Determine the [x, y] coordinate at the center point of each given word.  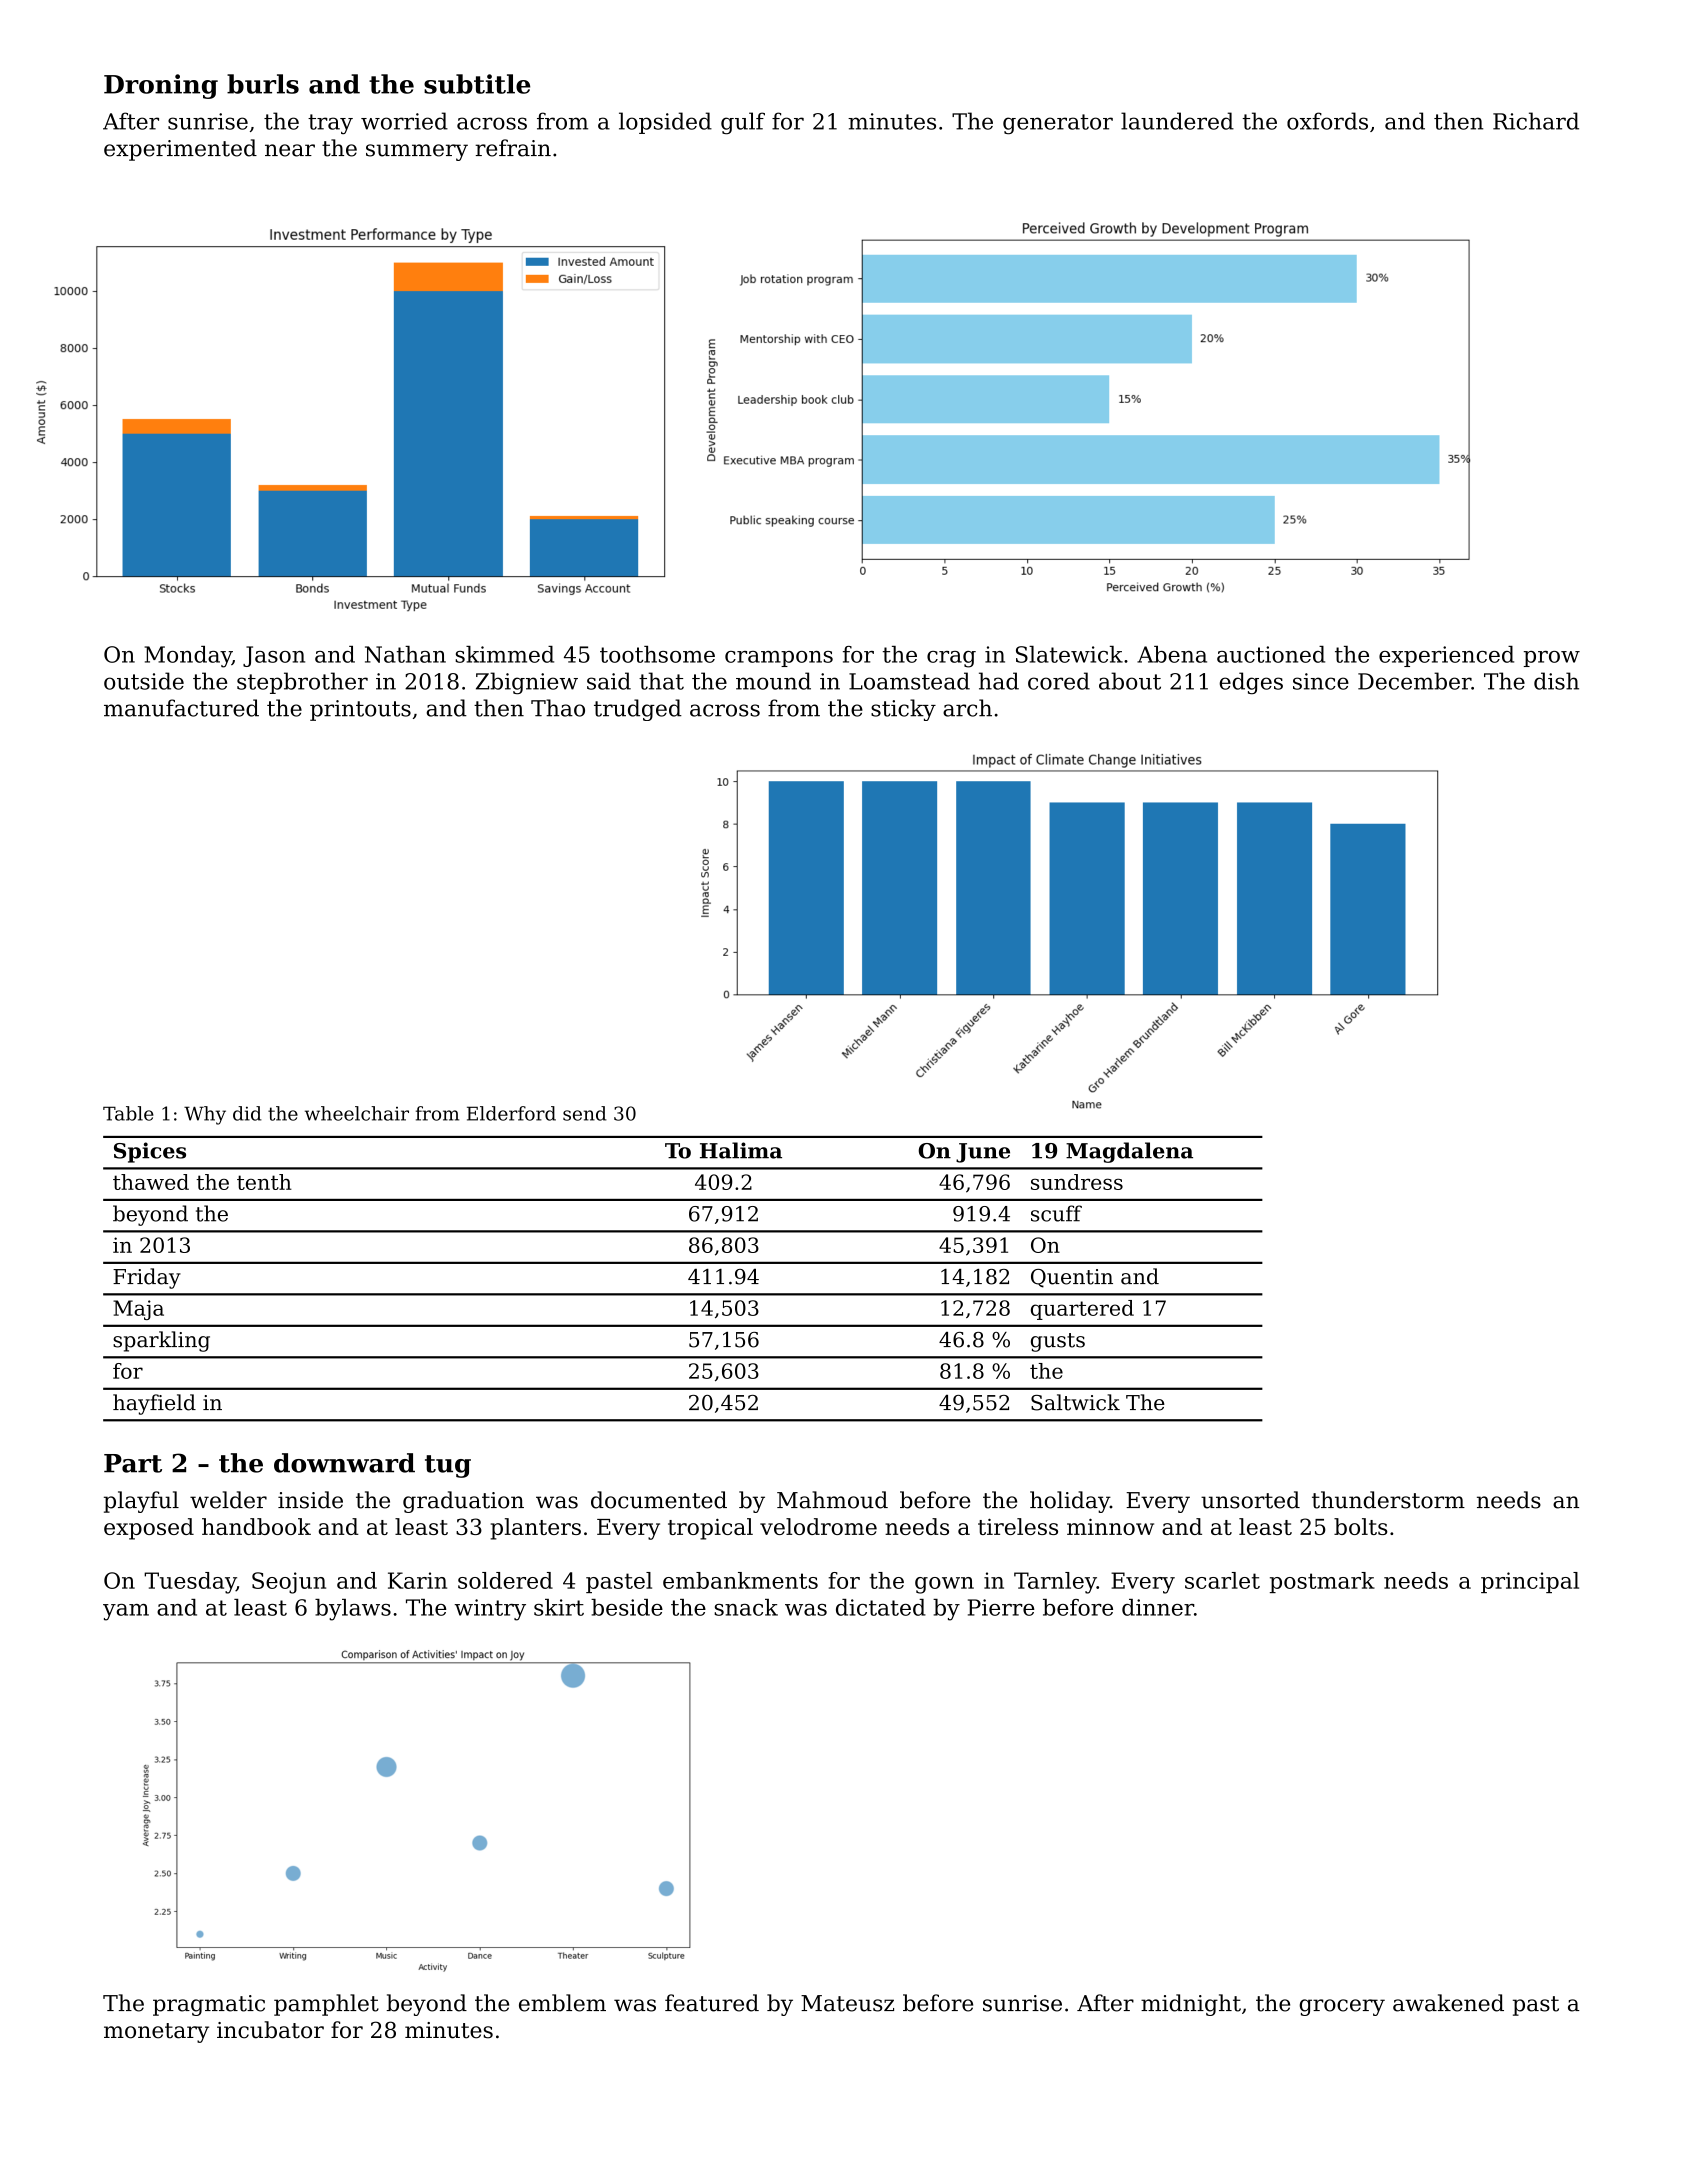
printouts [360, 710]
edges [1251, 683]
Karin [417, 1580]
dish [1556, 681]
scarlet [1222, 1580]
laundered [1177, 121]
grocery [1342, 2007]
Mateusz [847, 2003]
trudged [638, 710]
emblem [562, 2003]
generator [1058, 124]
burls [263, 84]
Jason [274, 656]
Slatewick [1069, 654]
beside [627, 1607]
